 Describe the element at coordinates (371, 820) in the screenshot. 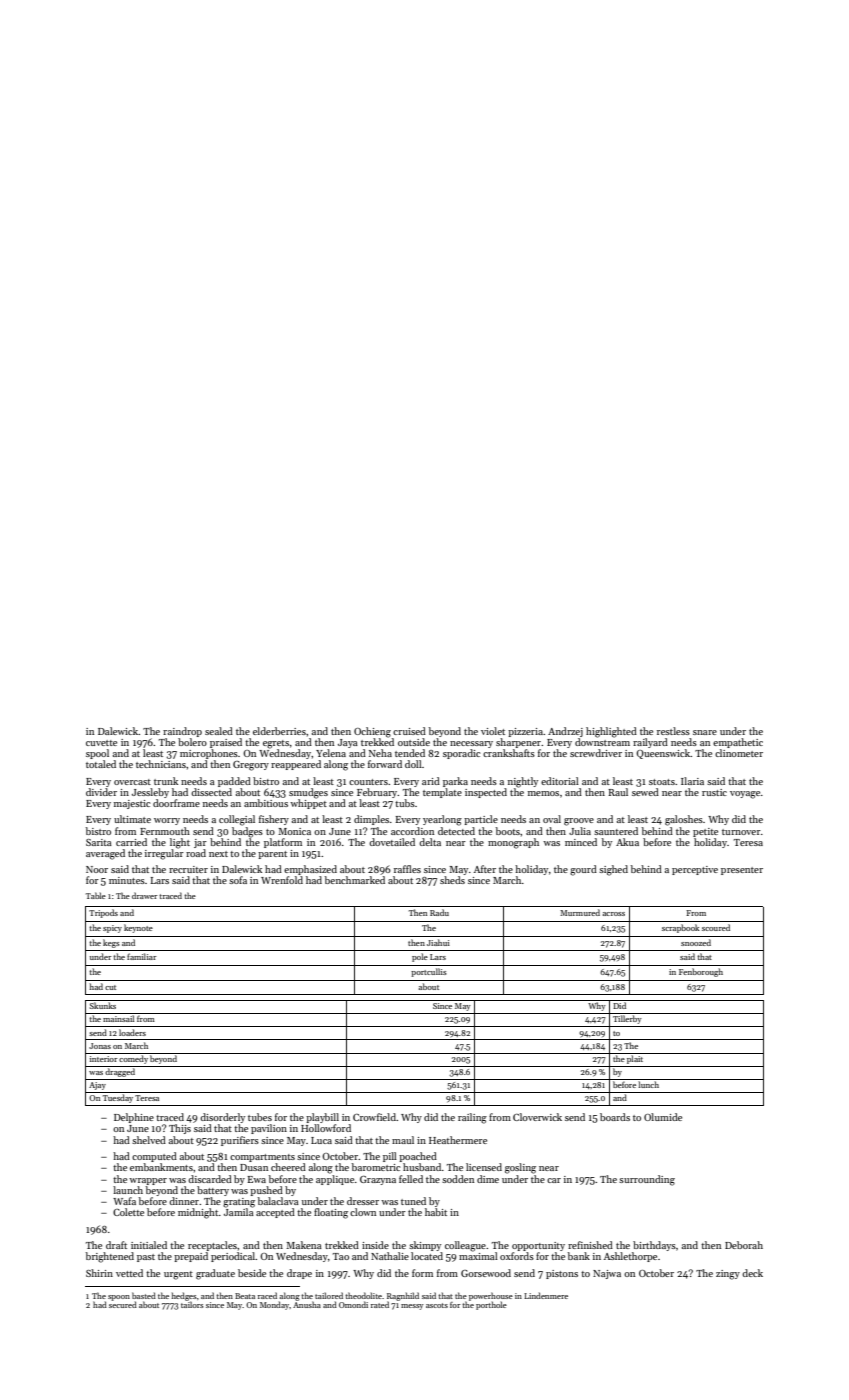

I see `dimples` at that location.
